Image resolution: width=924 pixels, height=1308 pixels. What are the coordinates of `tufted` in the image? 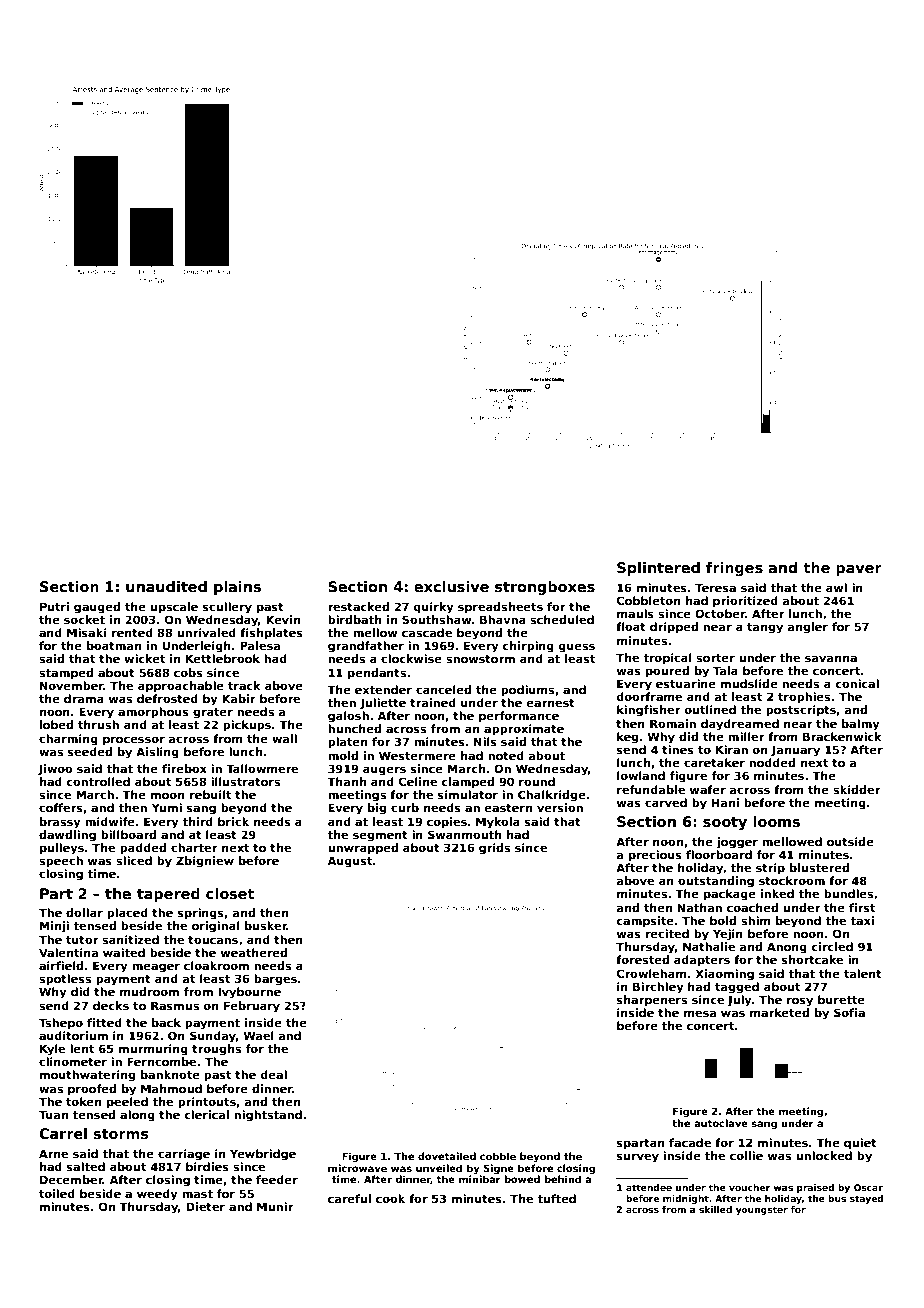 It's located at (556, 1198).
